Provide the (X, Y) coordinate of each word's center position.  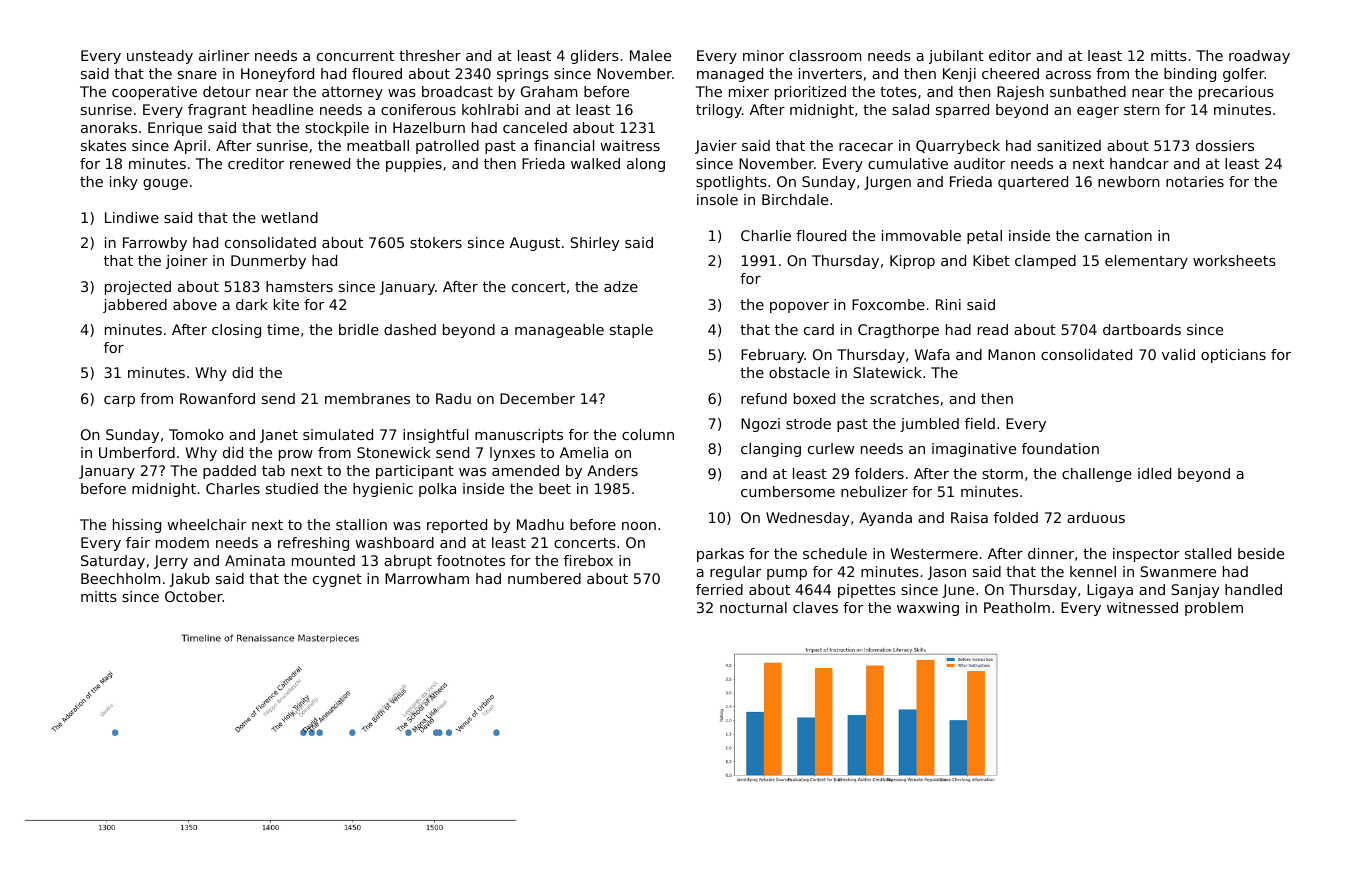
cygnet (337, 580)
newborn (1129, 181)
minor (763, 55)
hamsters (299, 286)
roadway (1259, 57)
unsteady (160, 57)
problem (1214, 609)
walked (595, 163)
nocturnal (753, 607)
